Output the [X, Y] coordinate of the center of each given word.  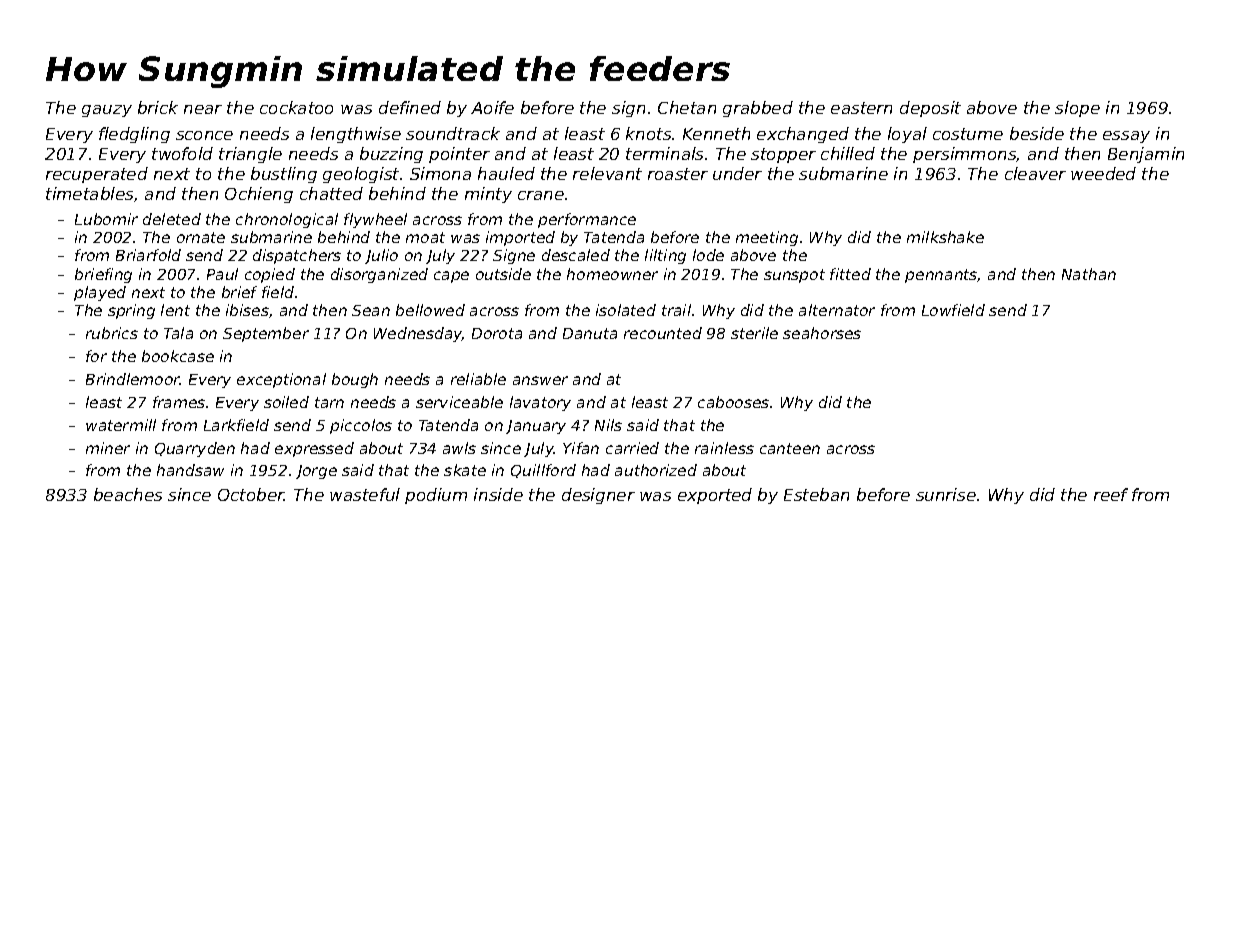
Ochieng [259, 195]
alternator [837, 310]
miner [108, 448]
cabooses [733, 402]
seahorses [822, 333]
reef [1111, 494]
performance [587, 220]
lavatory [540, 403]
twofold [182, 153]
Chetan [687, 107]
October [251, 494]
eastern [861, 108]
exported [715, 496]
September [266, 334]
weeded [1103, 173]
